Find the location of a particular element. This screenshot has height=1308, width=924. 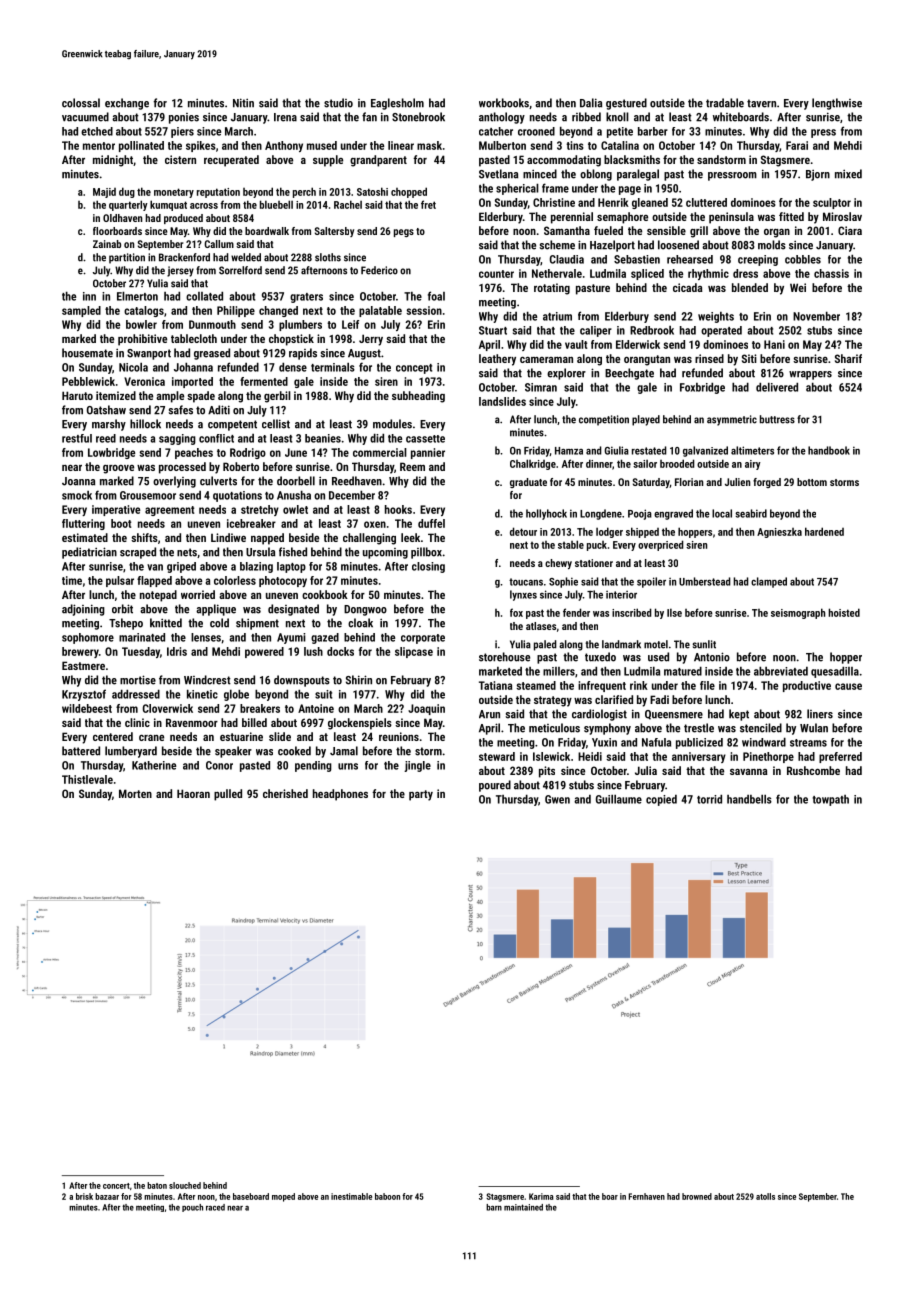

paled is located at coordinates (545, 645).
